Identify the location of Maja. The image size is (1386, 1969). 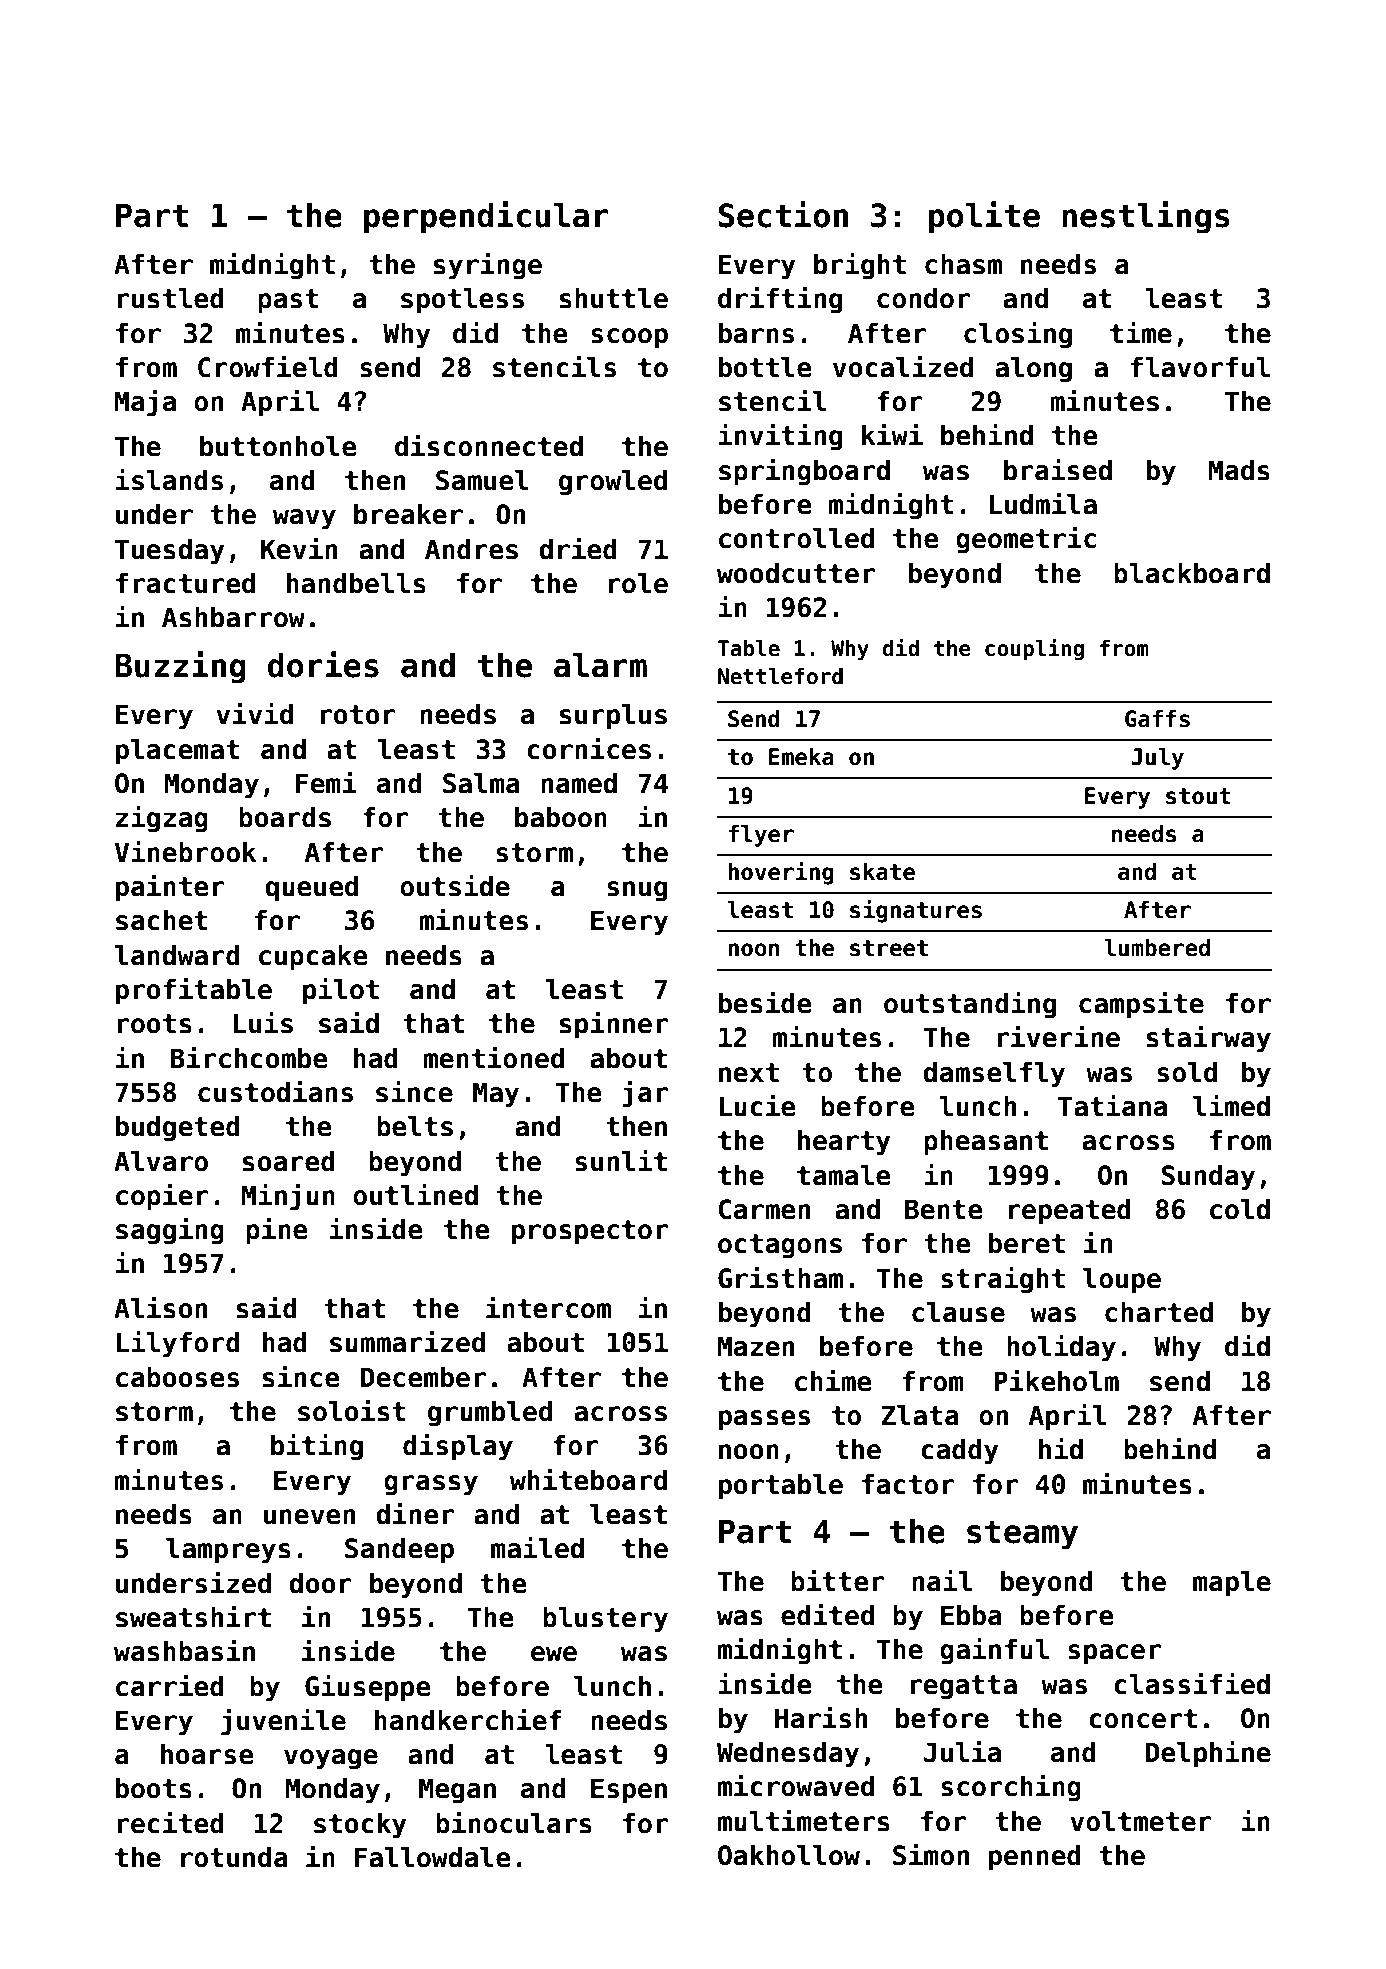
(145, 403).
